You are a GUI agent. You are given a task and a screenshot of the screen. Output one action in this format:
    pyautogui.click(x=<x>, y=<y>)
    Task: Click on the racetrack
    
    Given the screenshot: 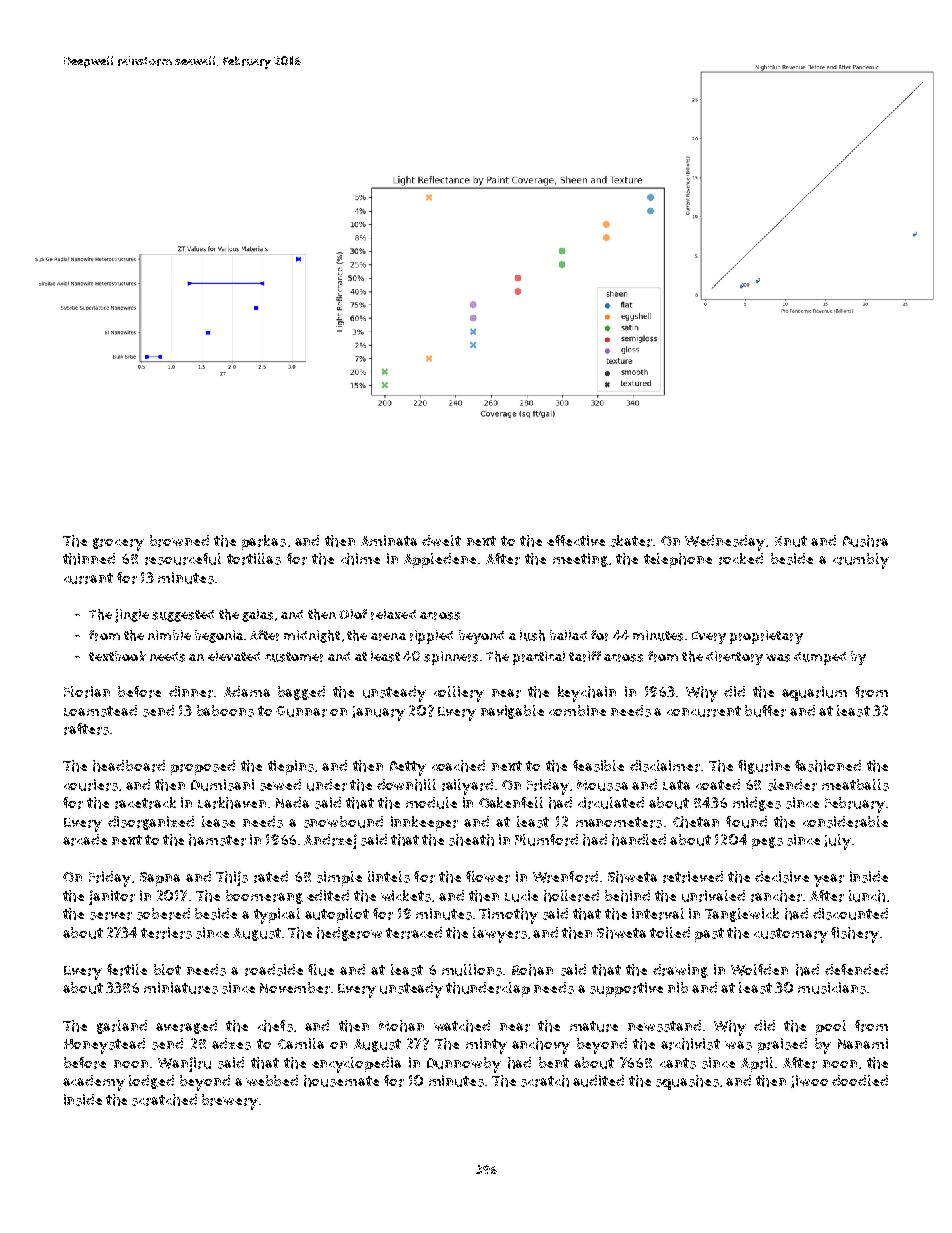 What is the action you would take?
    pyautogui.click(x=145, y=803)
